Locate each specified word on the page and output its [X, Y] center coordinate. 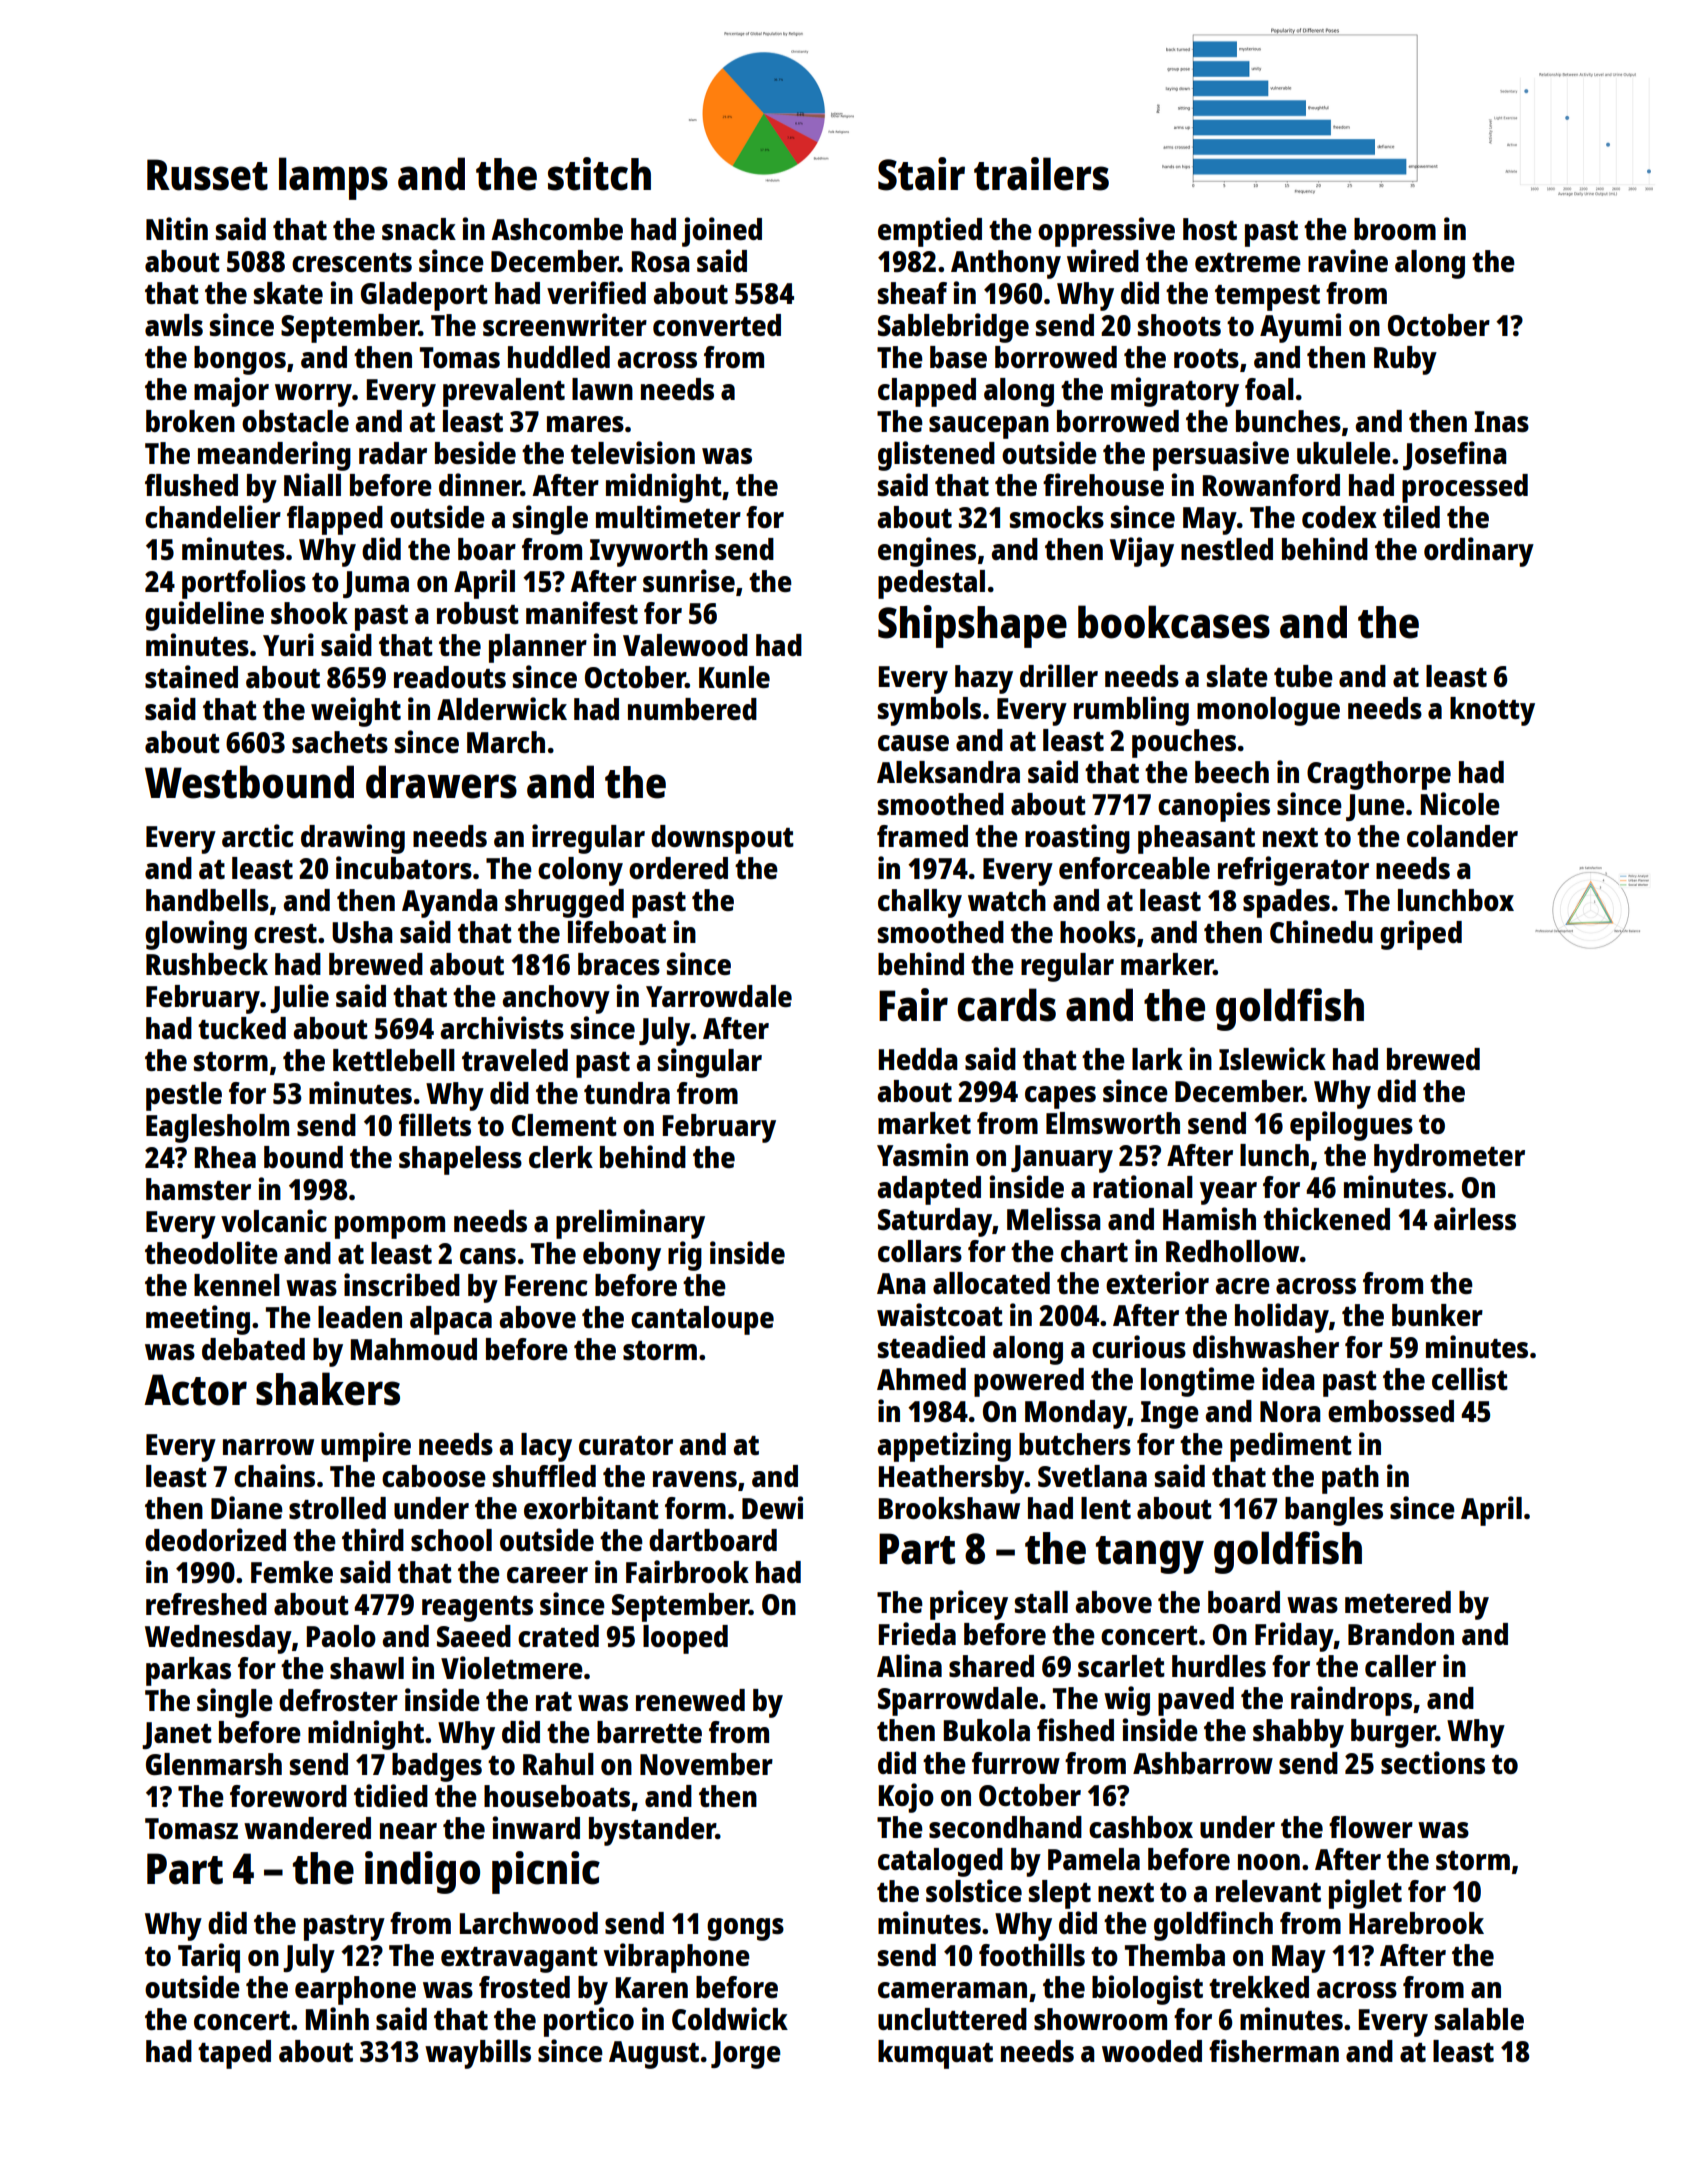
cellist [1470, 1378]
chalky [920, 903]
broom [1395, 229]
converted [717, 325]
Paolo [341, 1636]
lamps [333, 178]
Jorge [746, 2055]
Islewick [1272, 1058]
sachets [340, 742]
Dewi [772, 1507]
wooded [1152, 2051]
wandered [307, 1828]
